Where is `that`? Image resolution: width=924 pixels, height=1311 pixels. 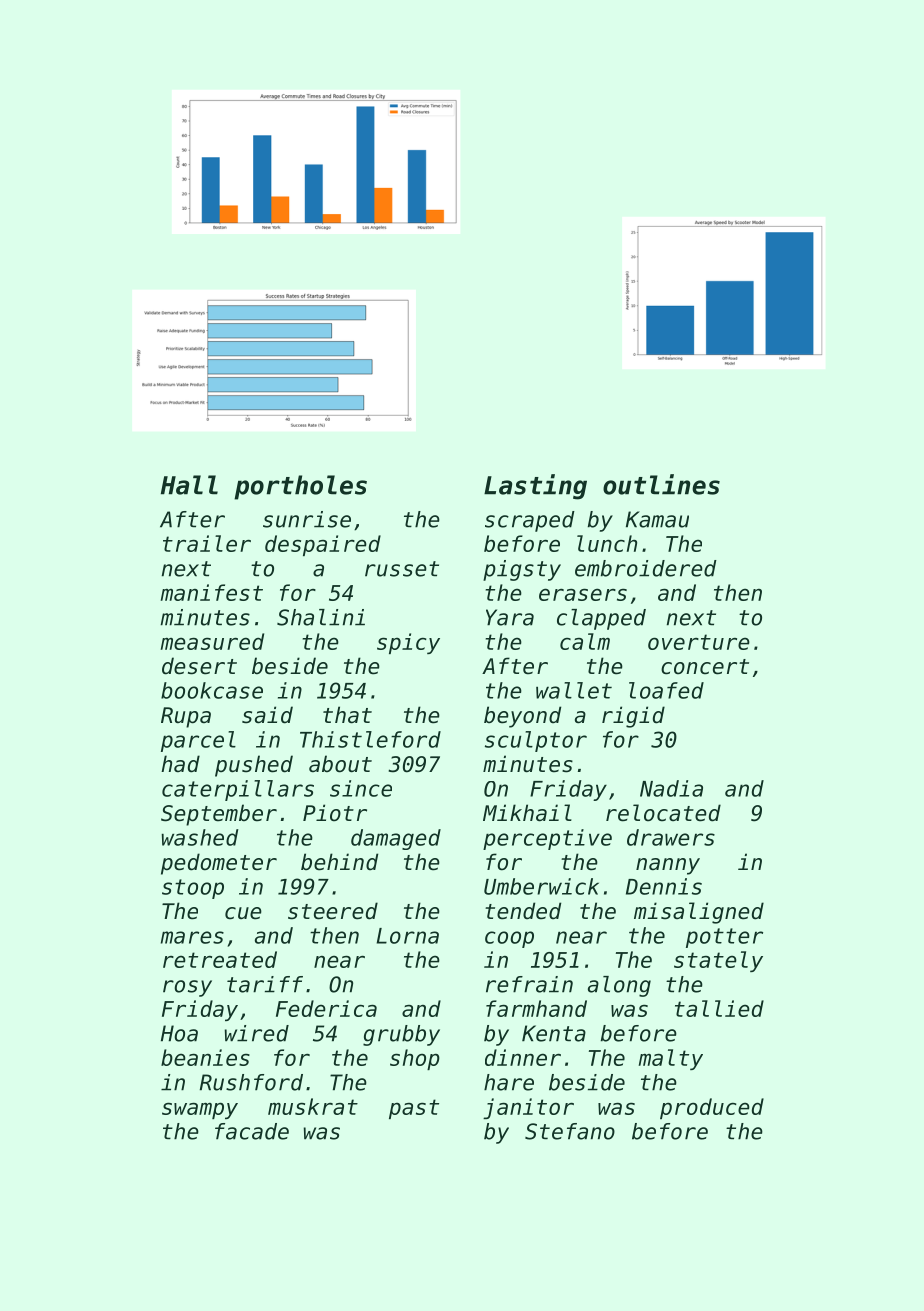 that is located at coordinates (347, 715).
